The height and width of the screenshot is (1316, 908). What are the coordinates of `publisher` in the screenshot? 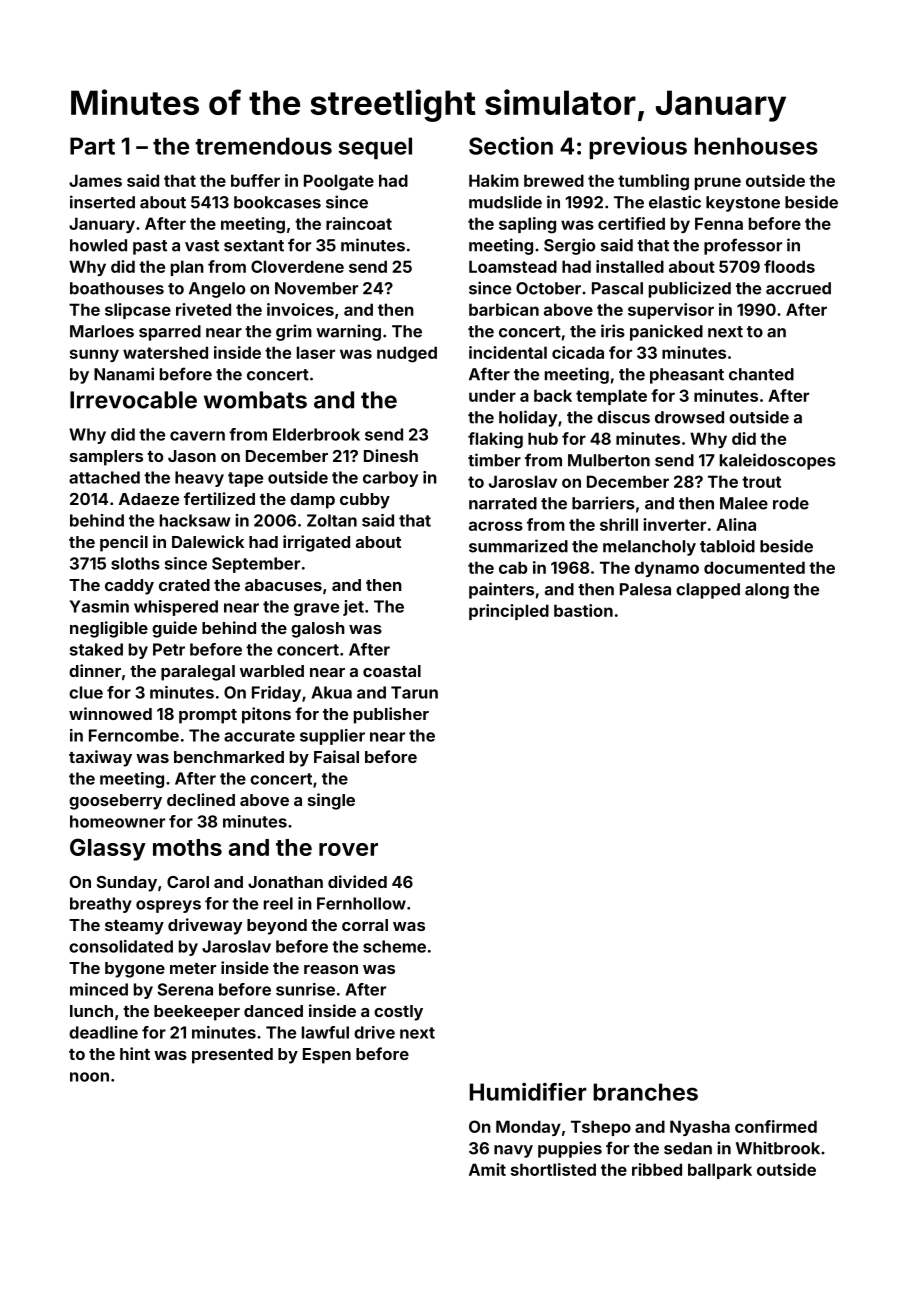 It's located at (391, 715).
